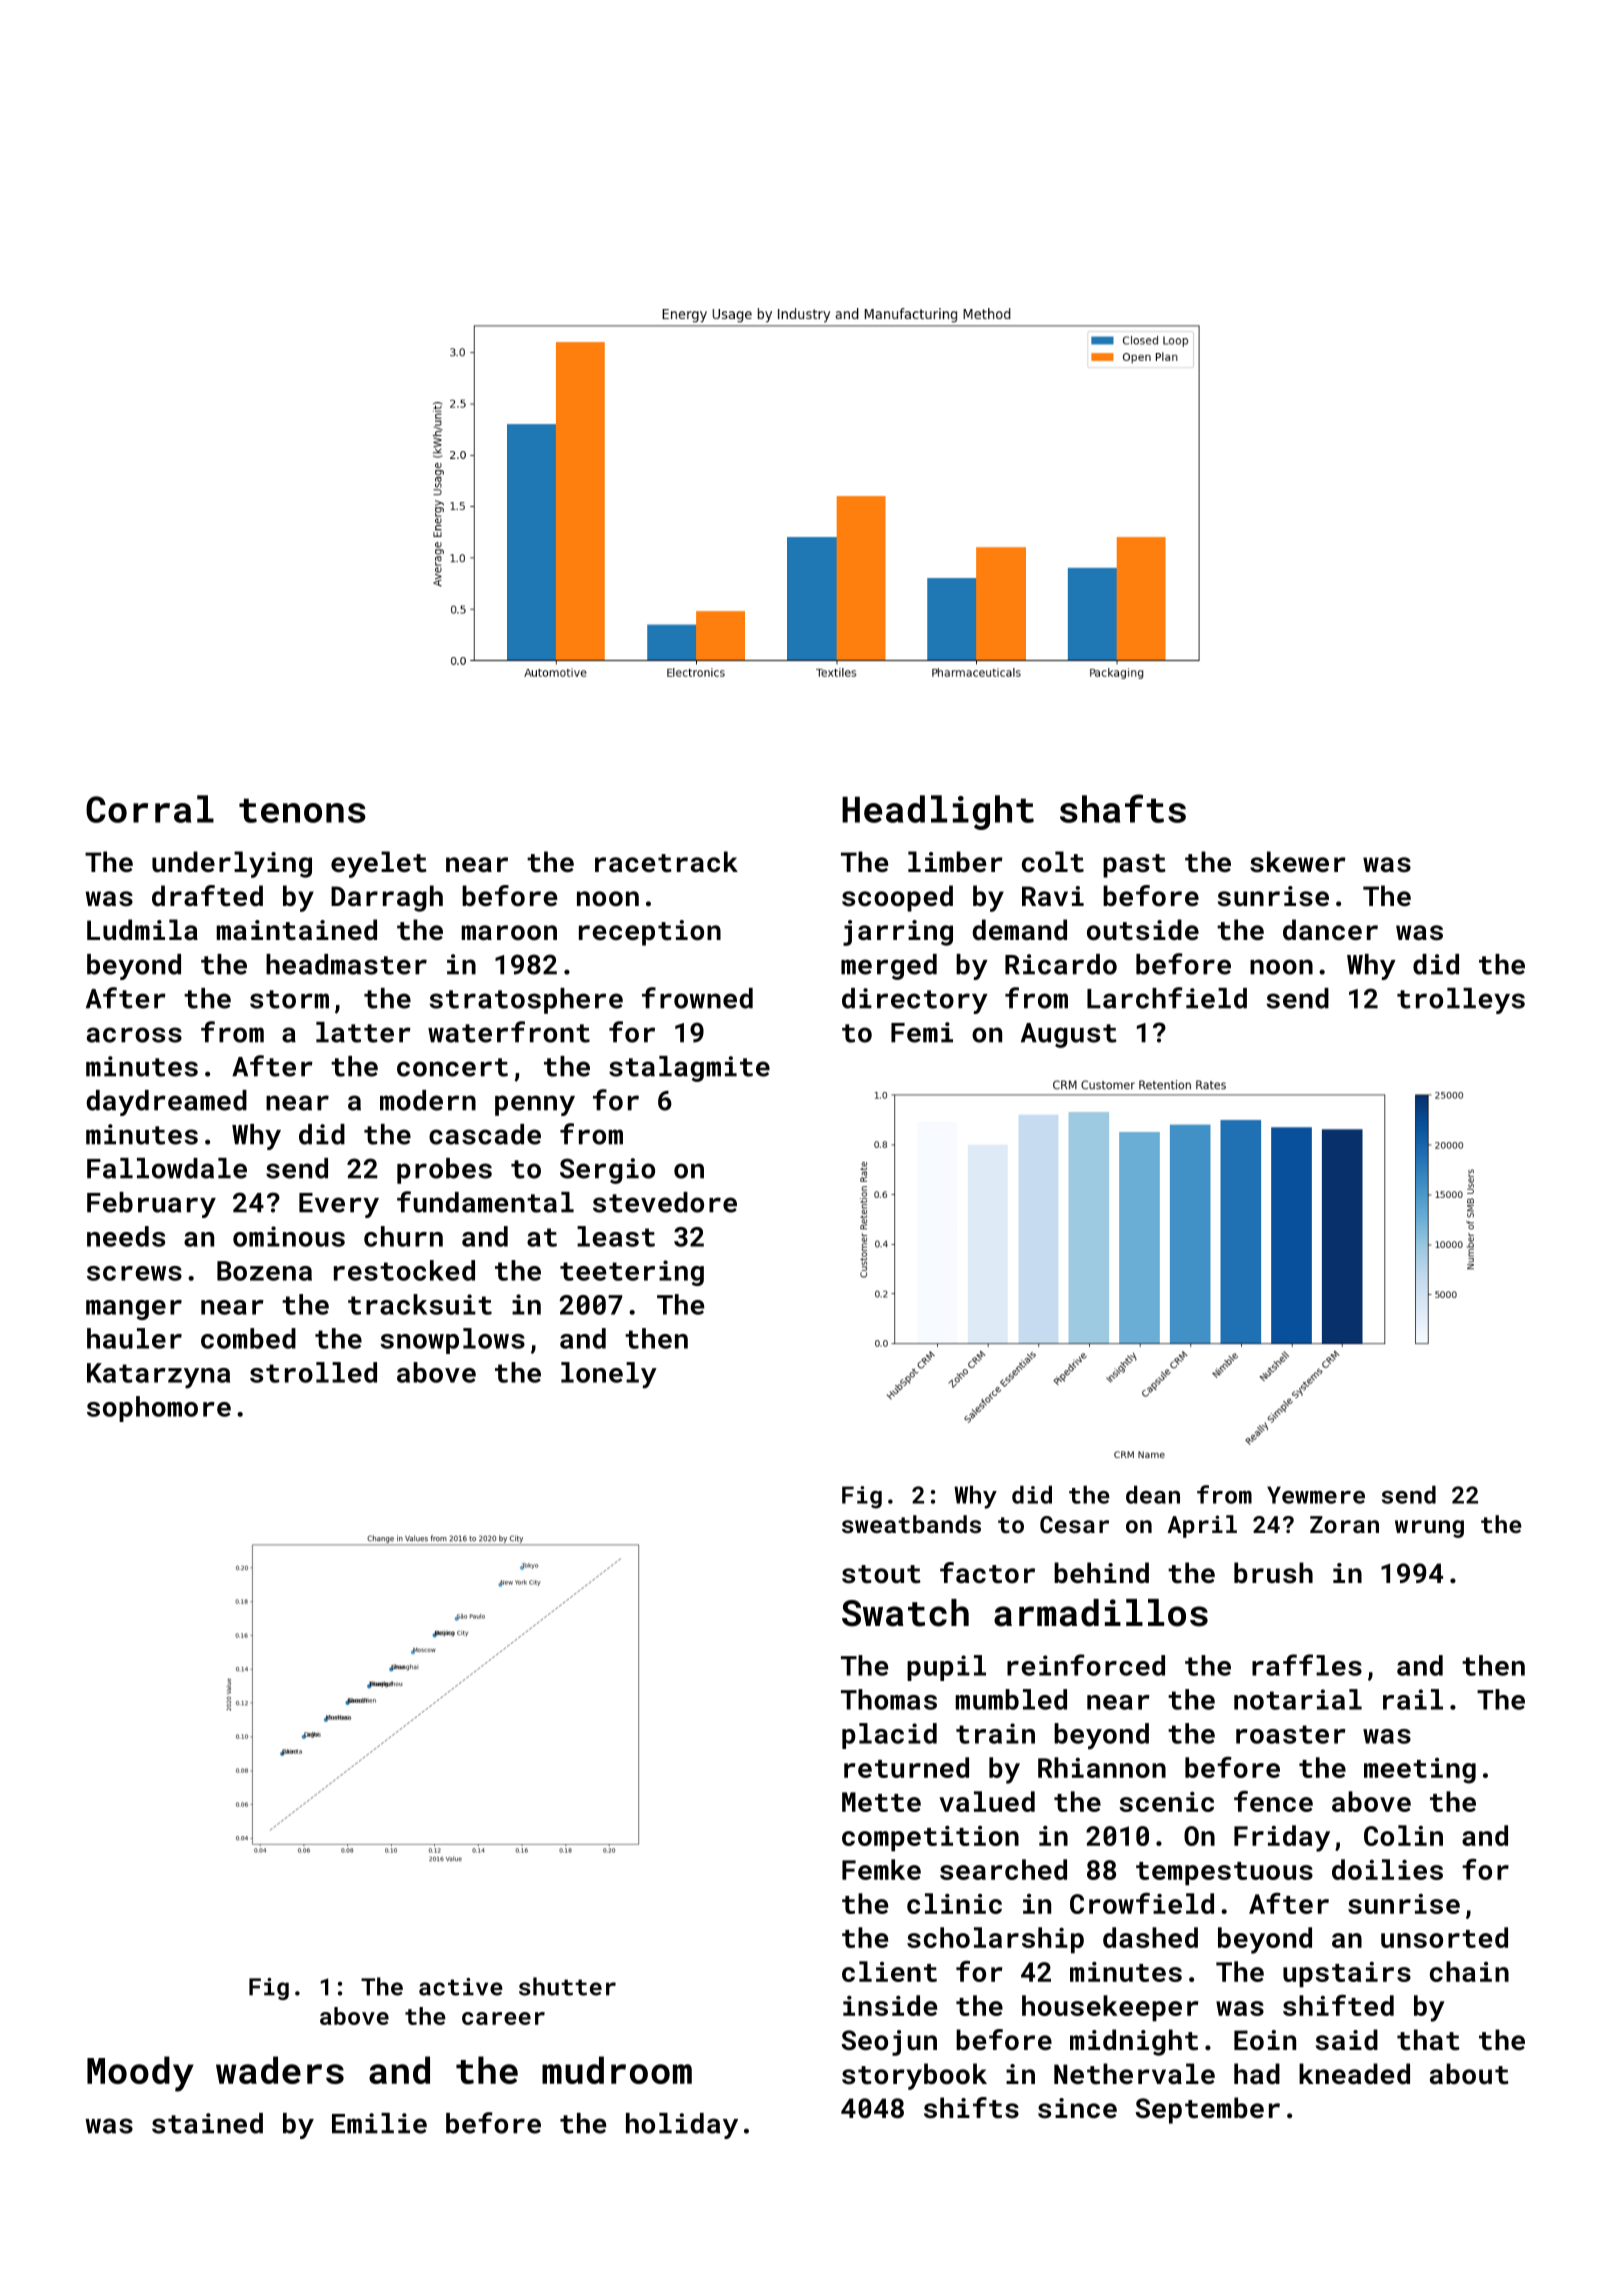 Image resolution: width=1620 pixels, height=2292 pixels. What do you see at coordinates (1019, 929) in the image?
I see `demand` at bounding box center [1019, 929].
